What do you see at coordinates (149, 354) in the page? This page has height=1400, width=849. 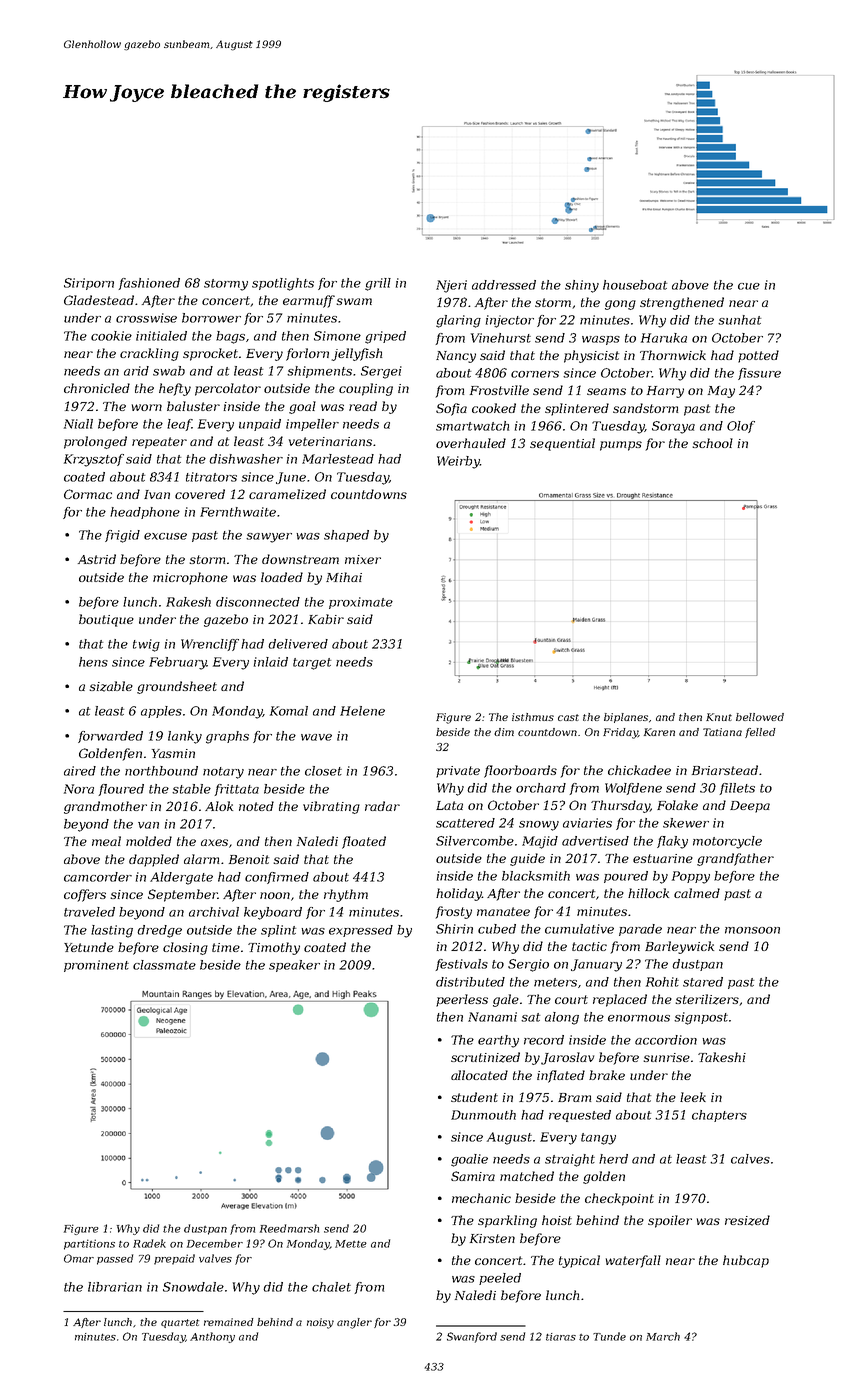 I see `crackling` at bounding box center [149, 354].
